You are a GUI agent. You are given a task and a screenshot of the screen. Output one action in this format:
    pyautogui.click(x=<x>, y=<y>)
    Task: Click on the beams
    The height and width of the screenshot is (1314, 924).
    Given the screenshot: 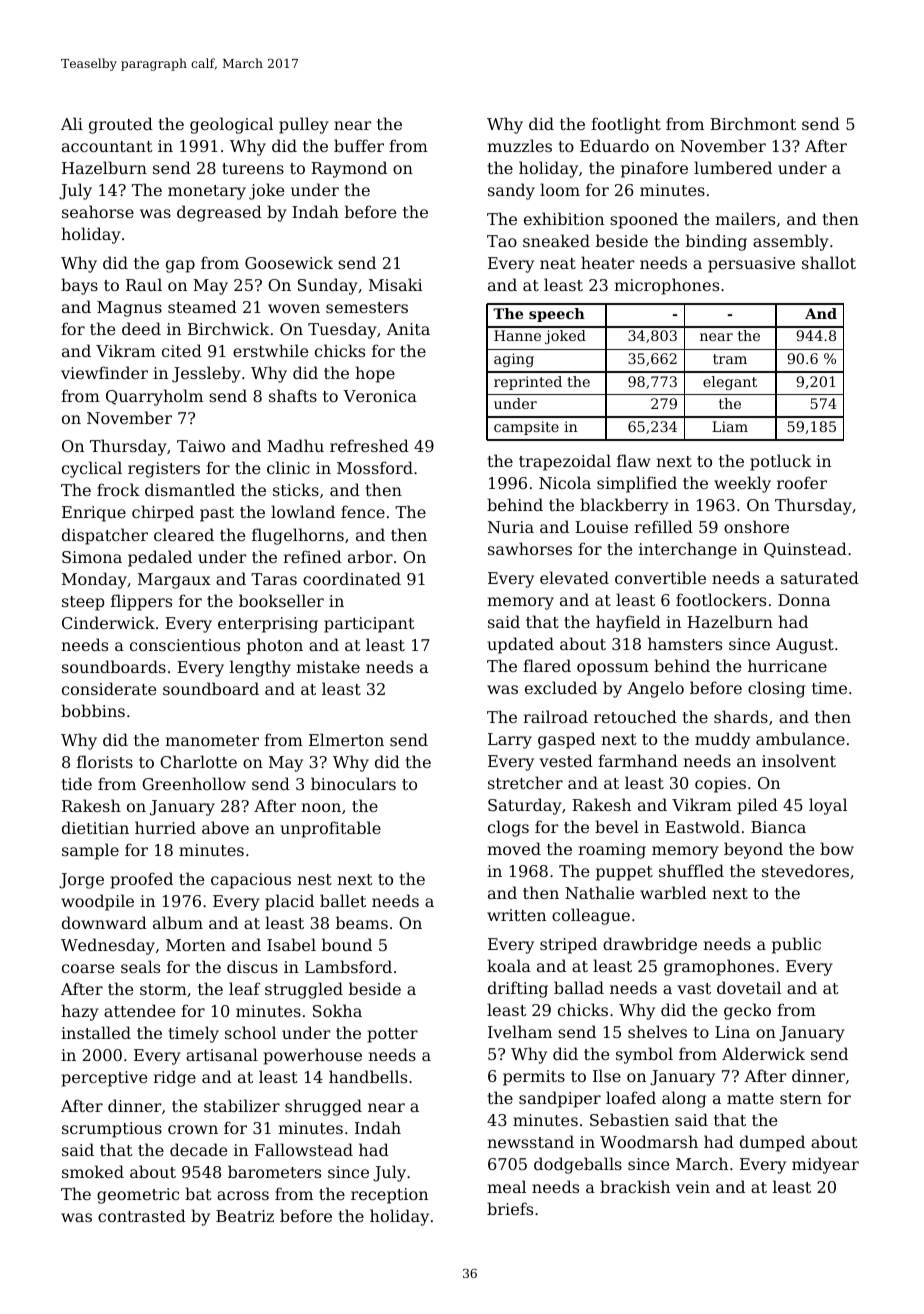 What is the action you would take?
    pyautogui.click(x=362, y=922)
